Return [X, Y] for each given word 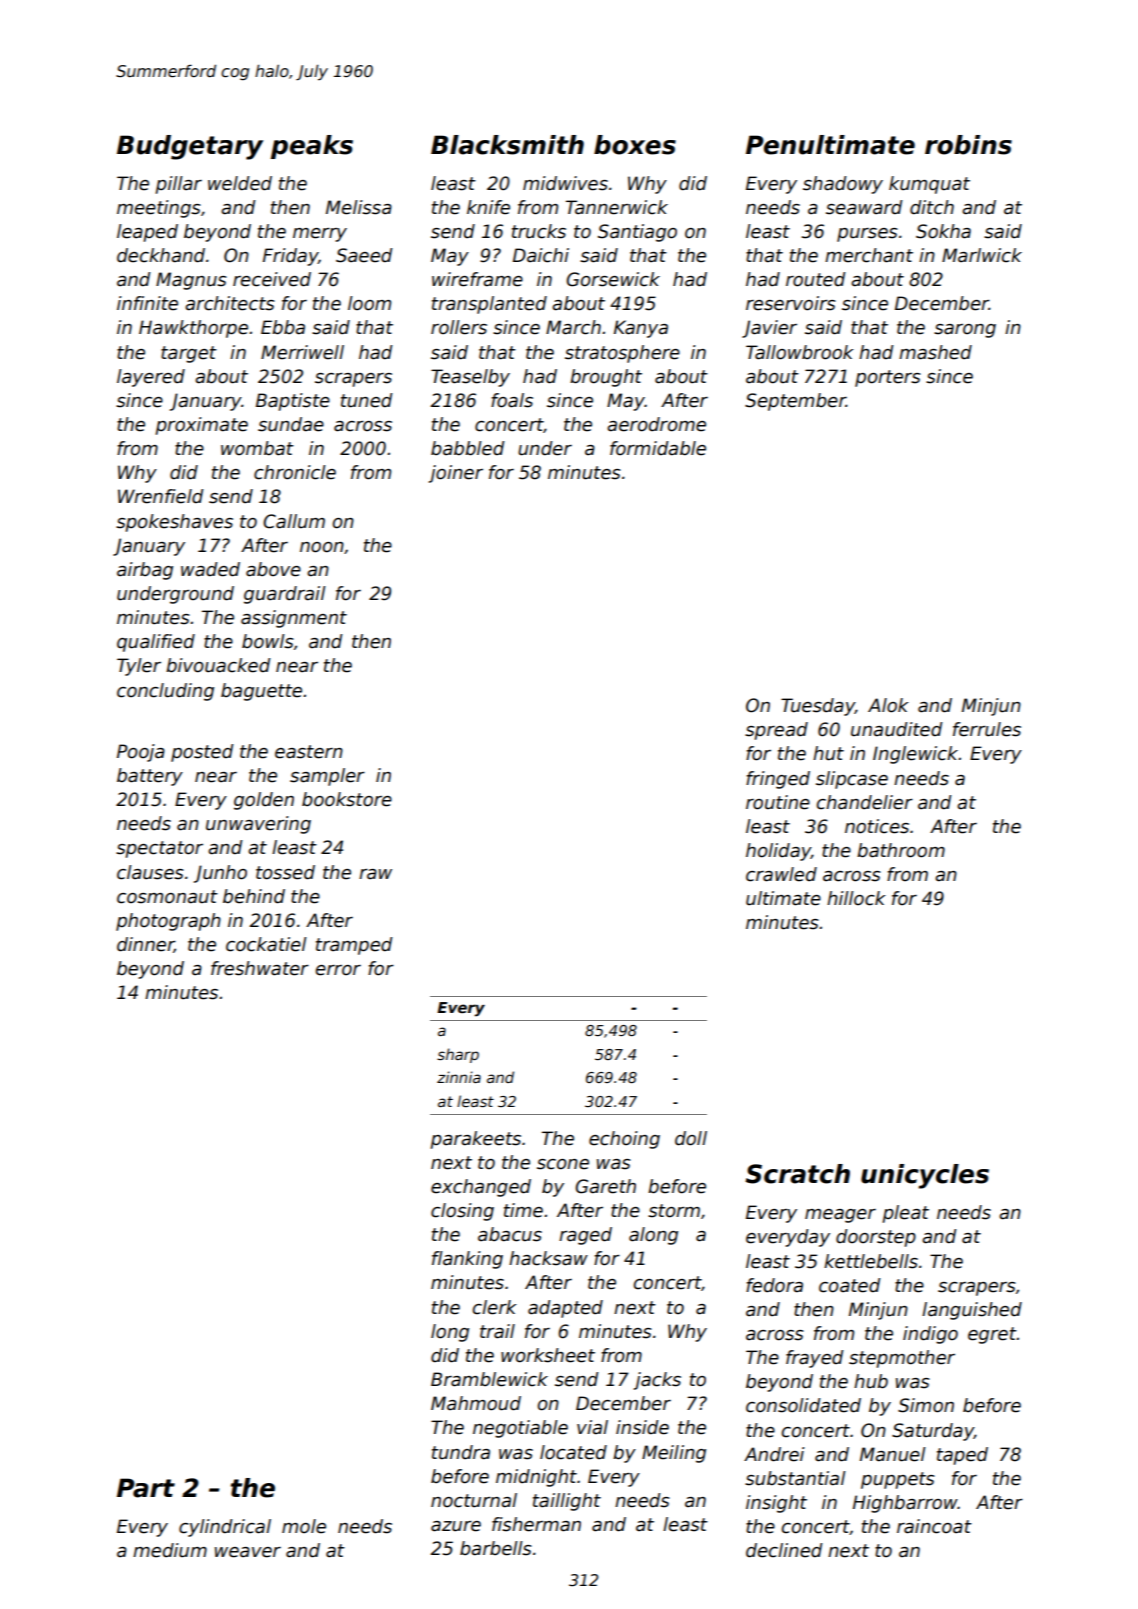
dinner [145, 945]
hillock [856, 898]
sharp [458, 1055]
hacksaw [548, 1258]
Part [146, 1488]
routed [815, 279]
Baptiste [293, 402]
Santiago [637, 233]
